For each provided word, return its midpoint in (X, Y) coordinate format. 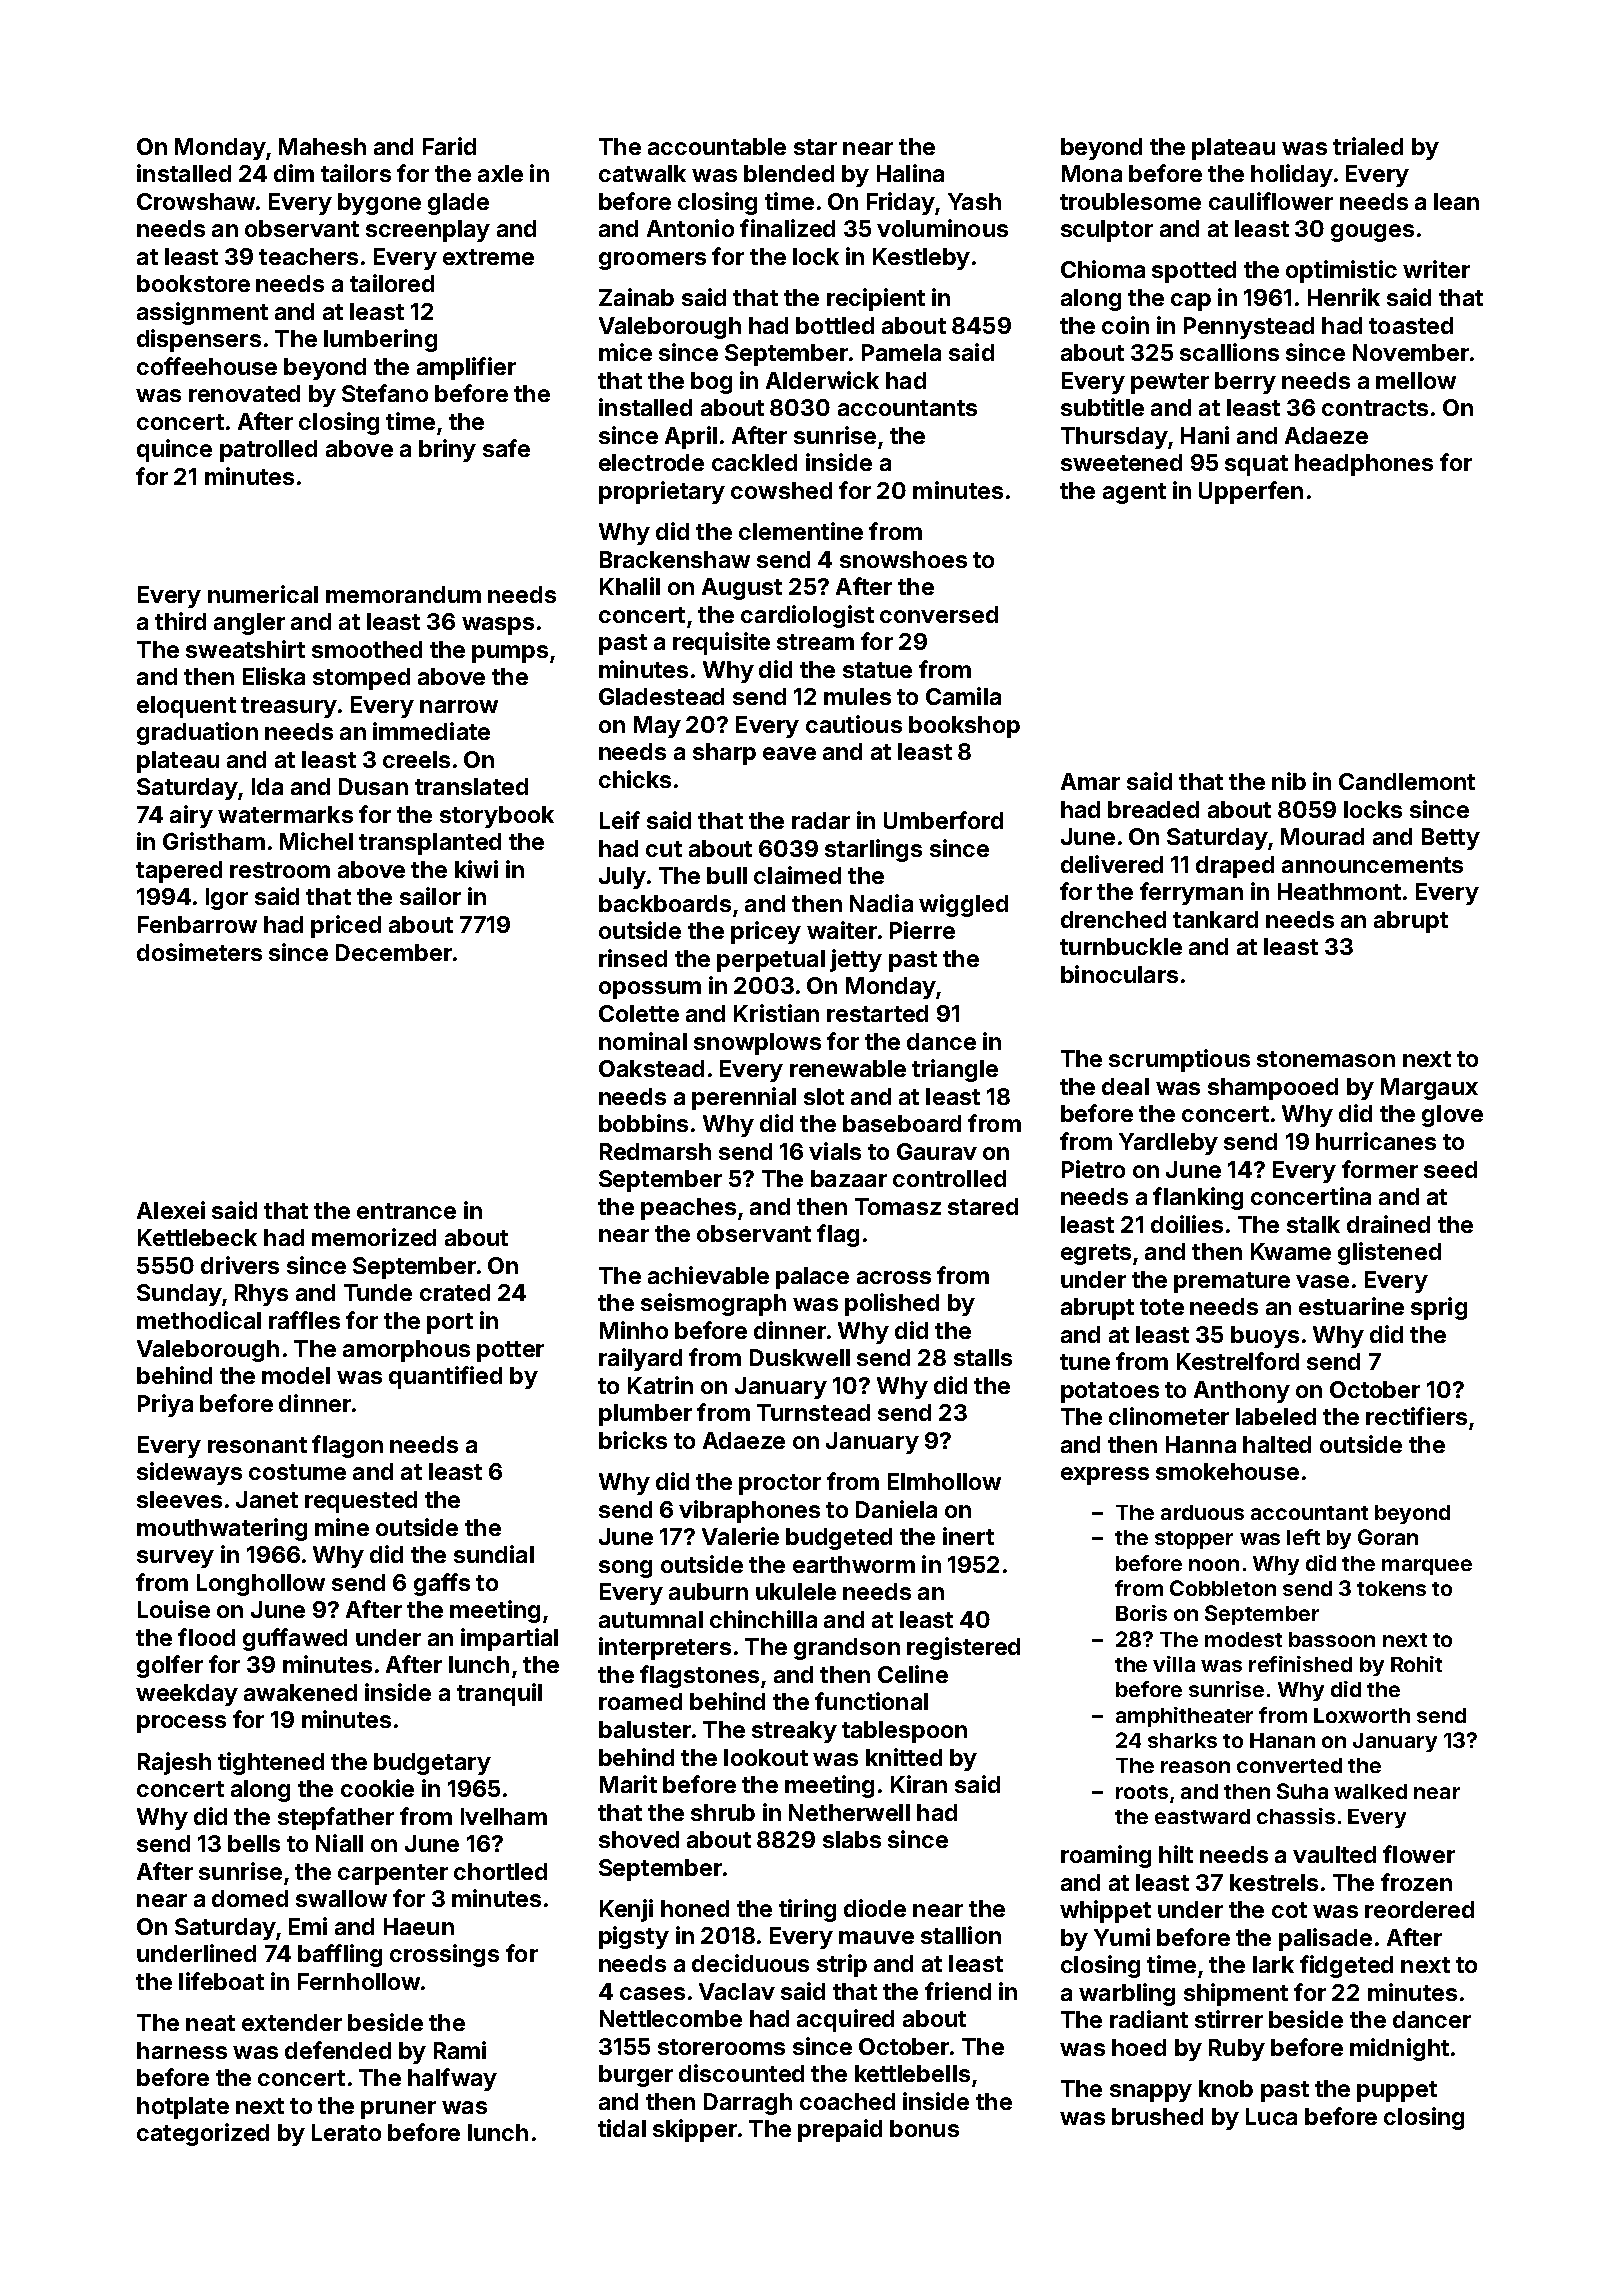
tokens (1391, 1588)
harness (182, 2050)
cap (1191, 302)
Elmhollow (944, 1481)
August (742, 589)
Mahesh (322, 146)
